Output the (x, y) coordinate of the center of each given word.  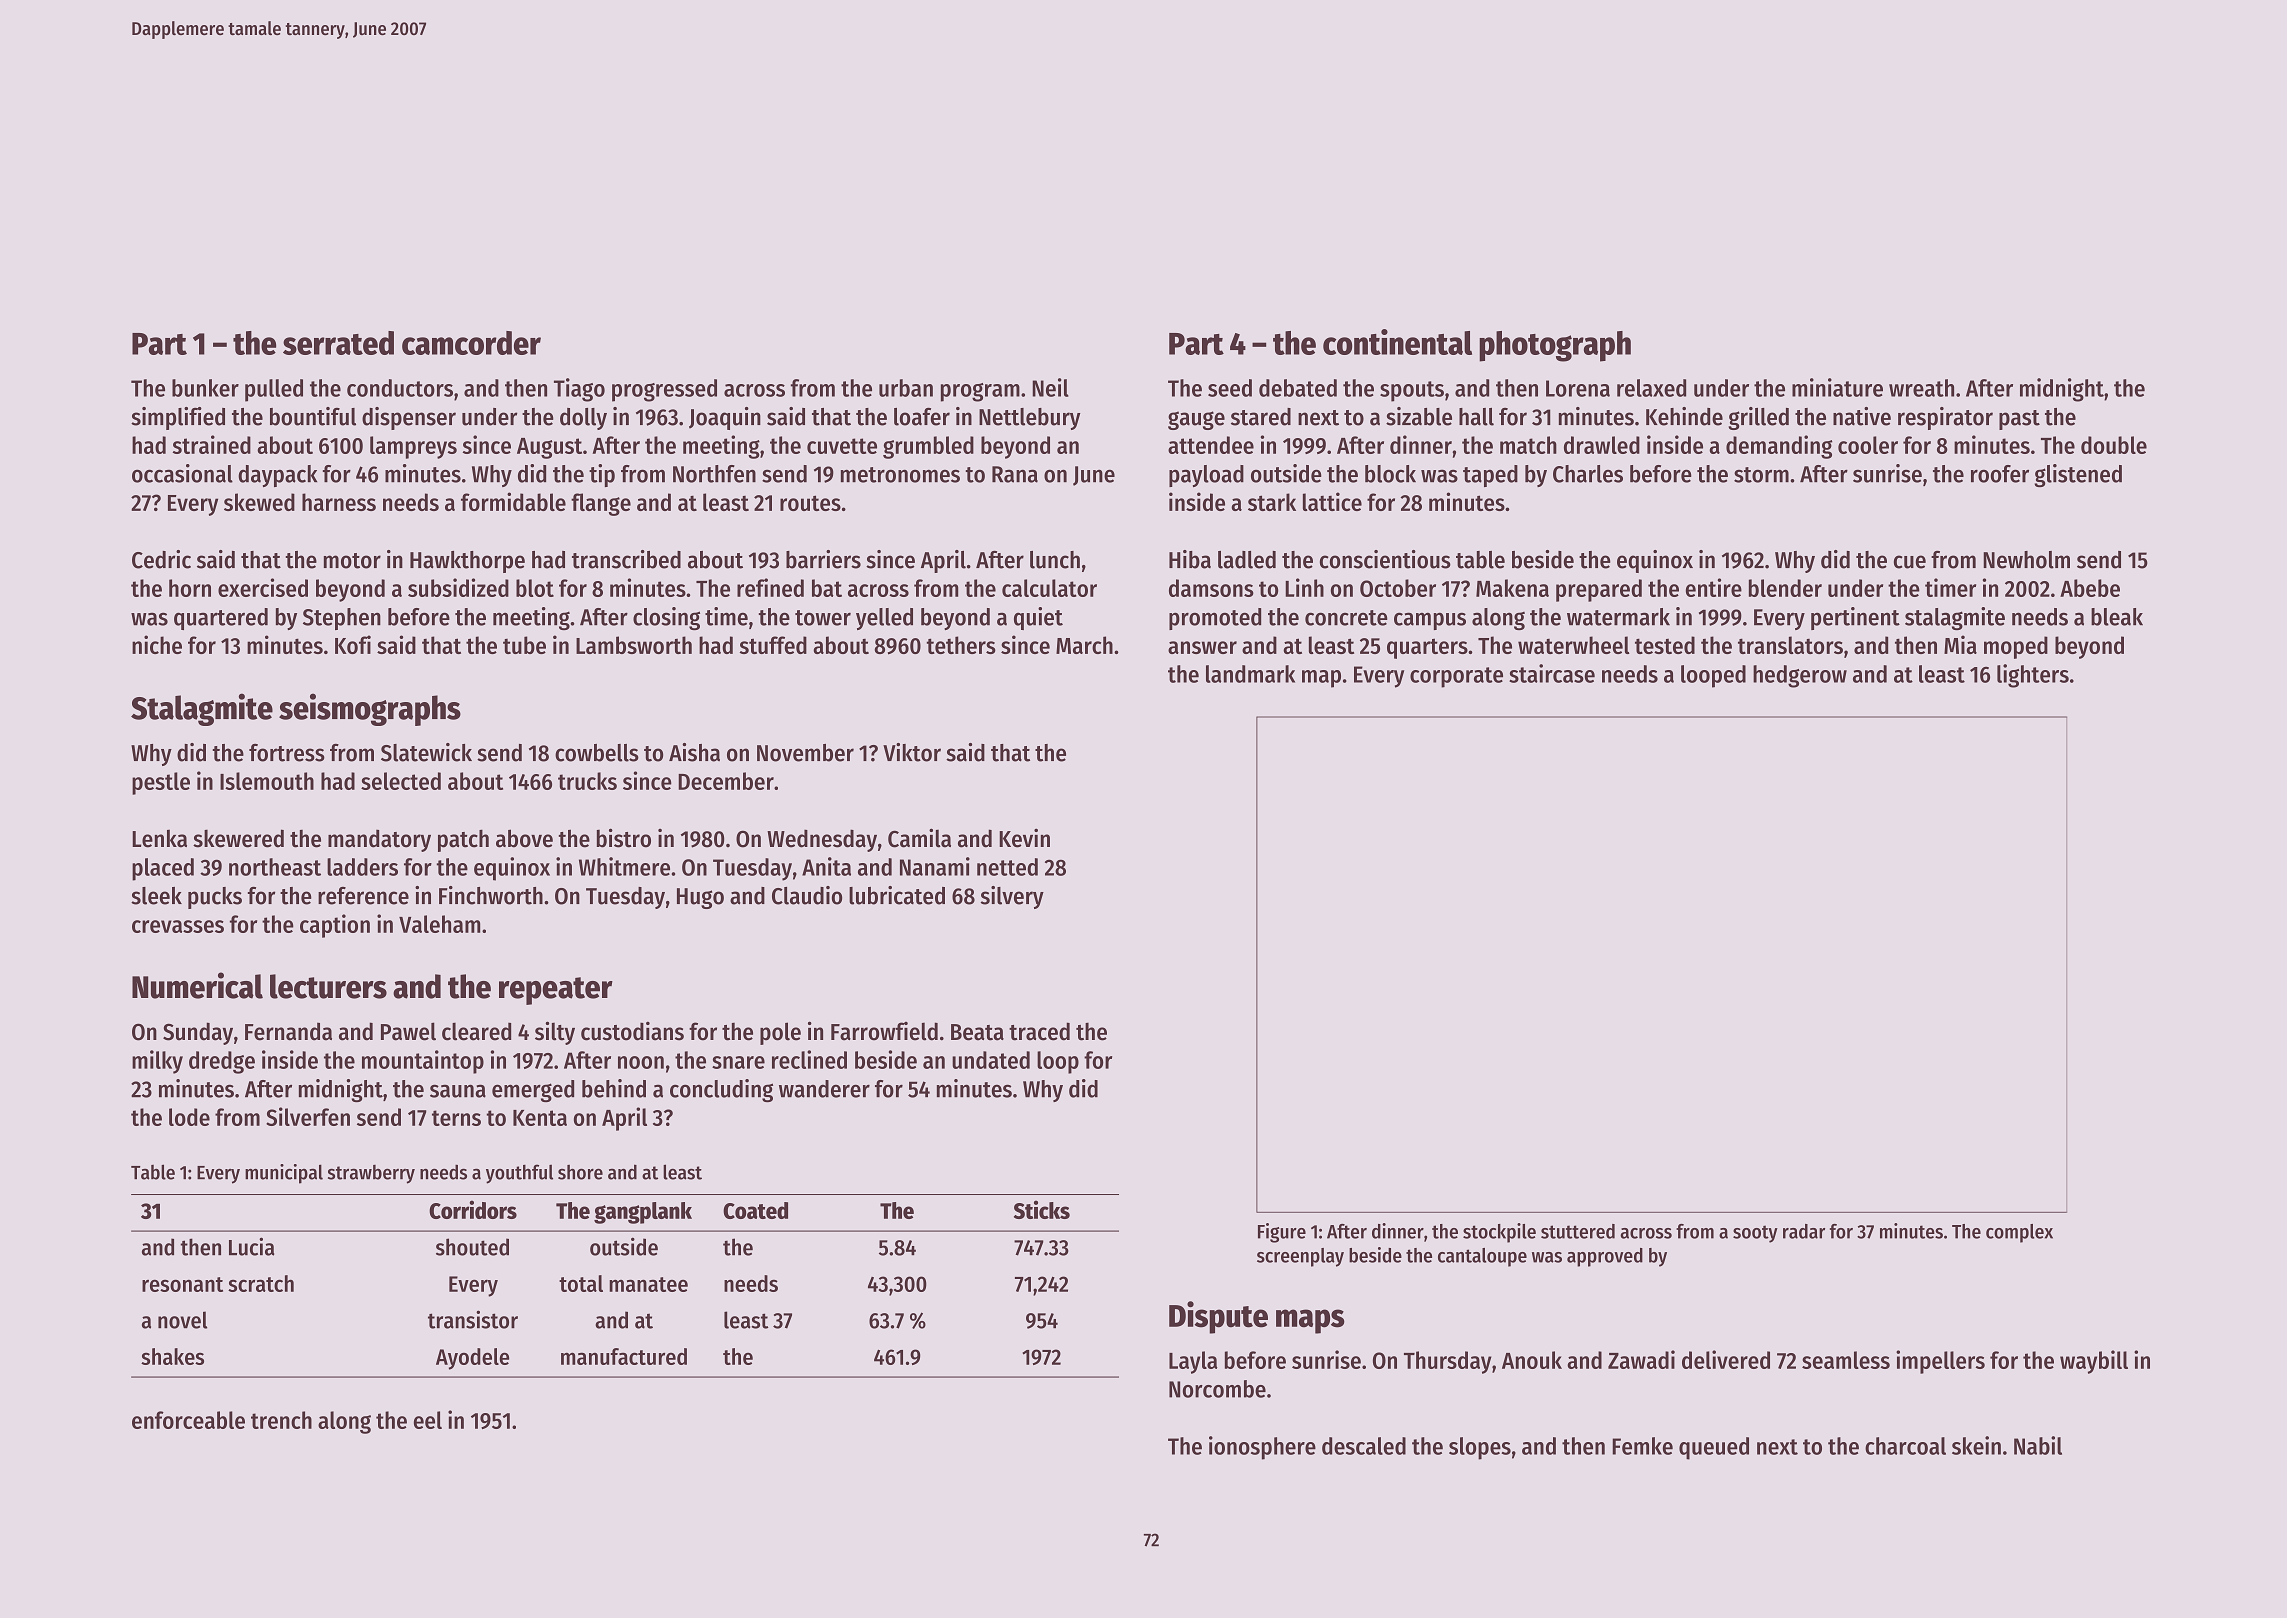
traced (1039, 1031)
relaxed (1651, 388)
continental (1397, 342)
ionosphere (1262, 1448)
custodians (632, 1031)
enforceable (188, 1420)
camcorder (471, 343)
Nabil (2038, 1445)
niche (157, 644)
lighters (2033, 676)
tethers (961, 645)
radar (1804, 1231)
